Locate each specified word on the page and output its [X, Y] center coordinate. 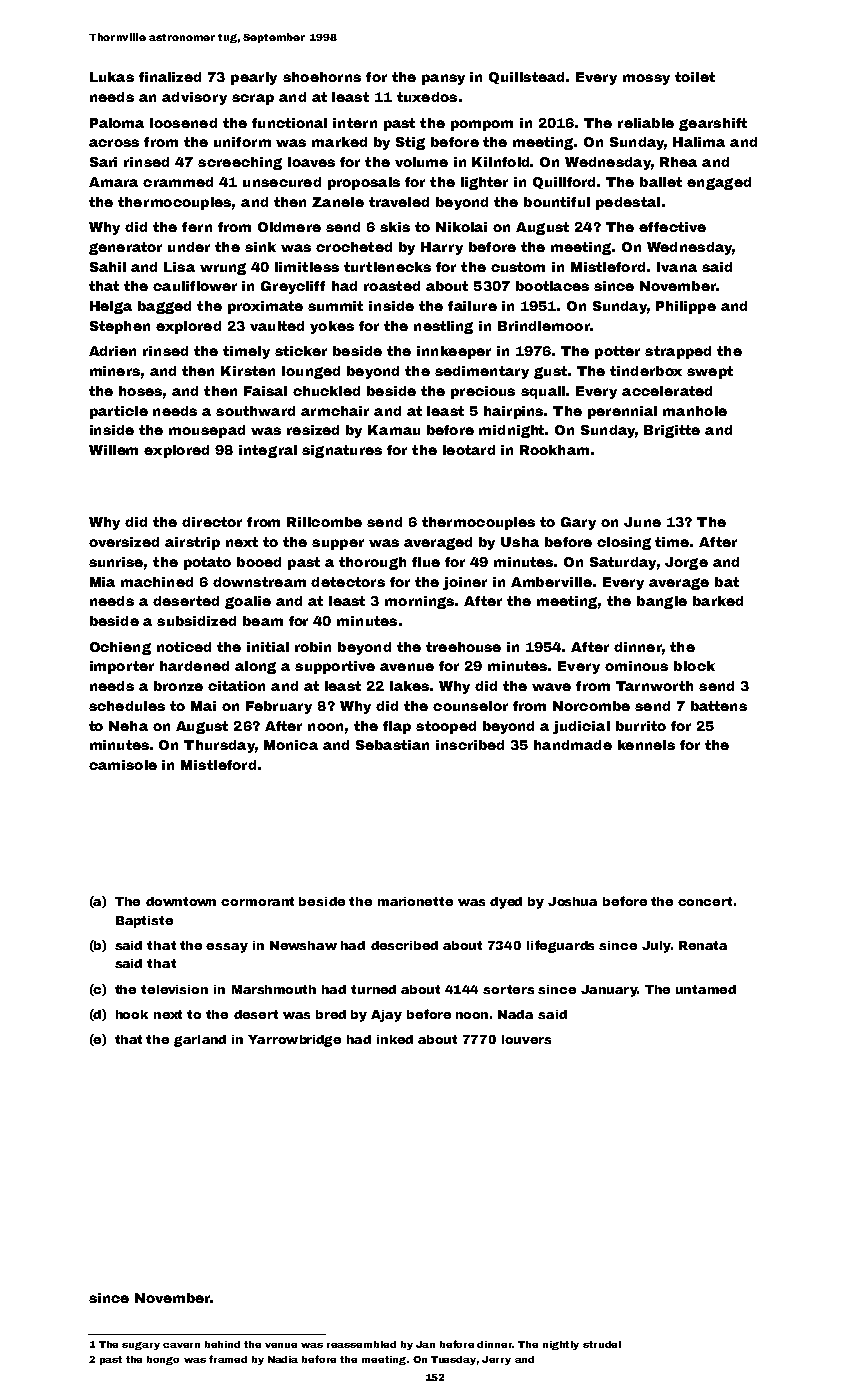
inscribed [470, 745]
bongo [163, 1360]
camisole [123, 765]
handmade [573, 745]
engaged [719, 183]
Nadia [283, 1359]
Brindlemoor [544, 326]
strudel [602, 1344]
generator [125, 248]
